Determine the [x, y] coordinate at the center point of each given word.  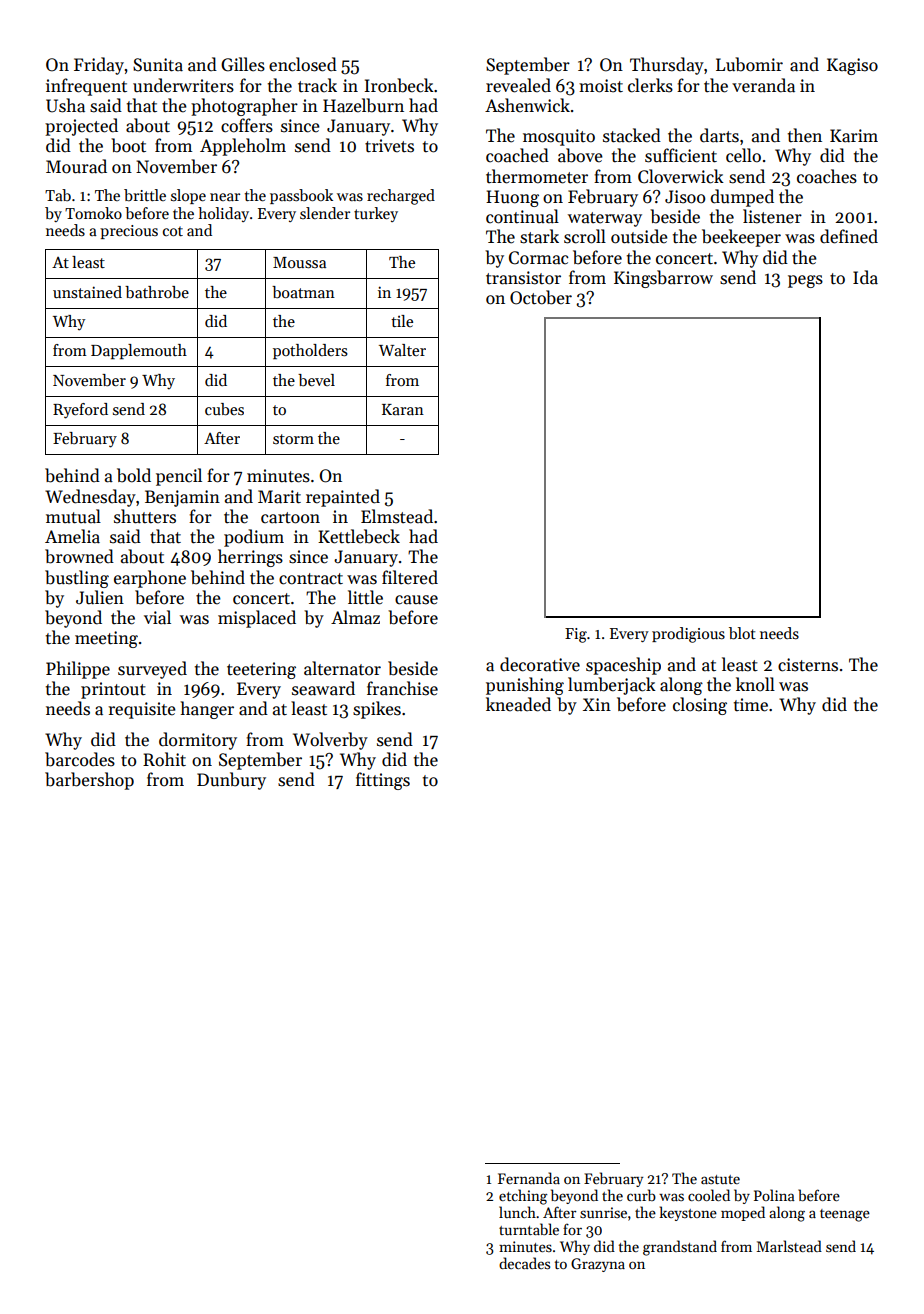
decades [524, 1263]
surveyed [152, 670]
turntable [529, 1229]
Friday [99, 66]
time [751, 705]
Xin [597, 704]
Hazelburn [363, 105]
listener [772, 216]
